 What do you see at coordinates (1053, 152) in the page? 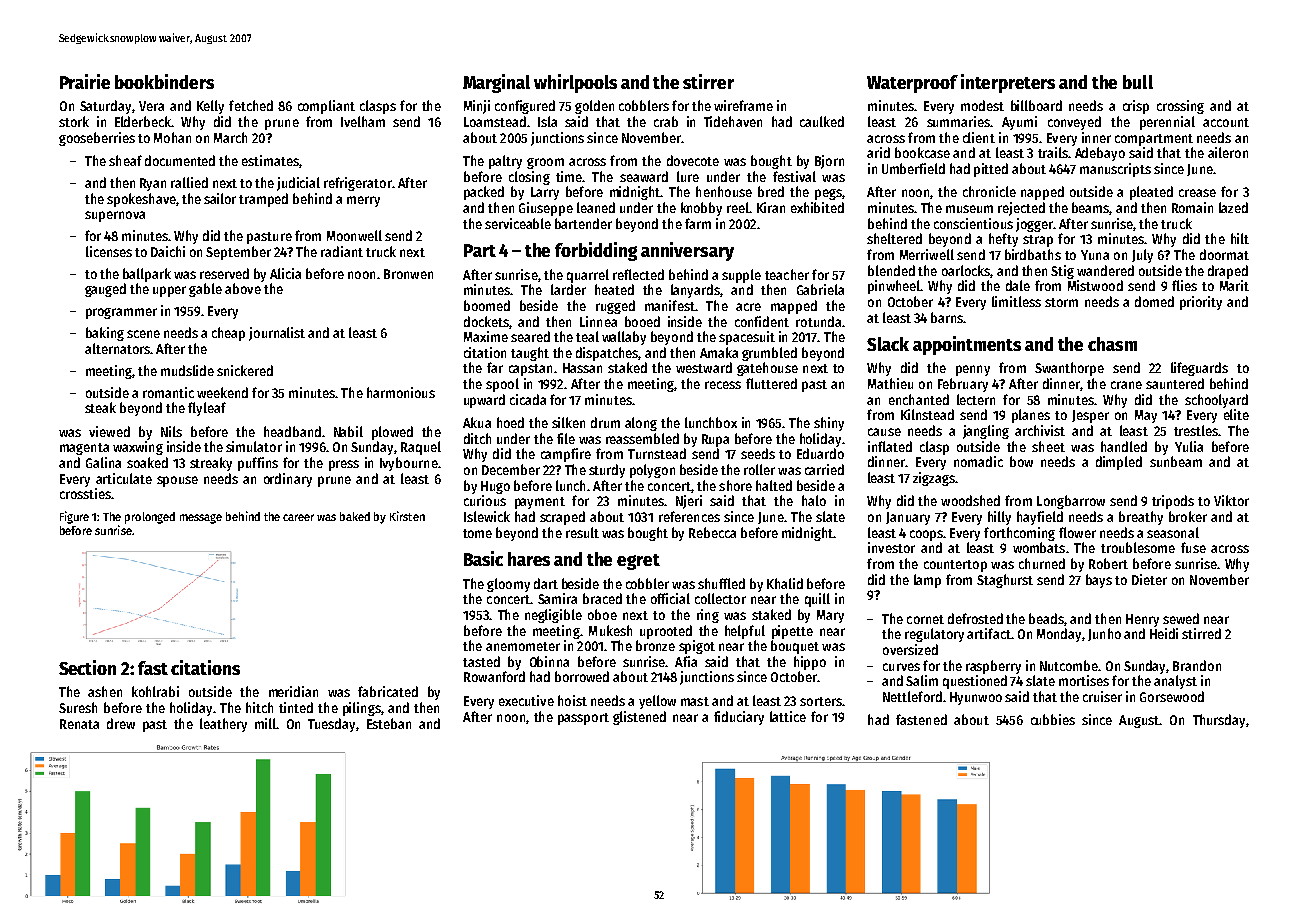
I see `trails` at bounding box center [1053, 152].
